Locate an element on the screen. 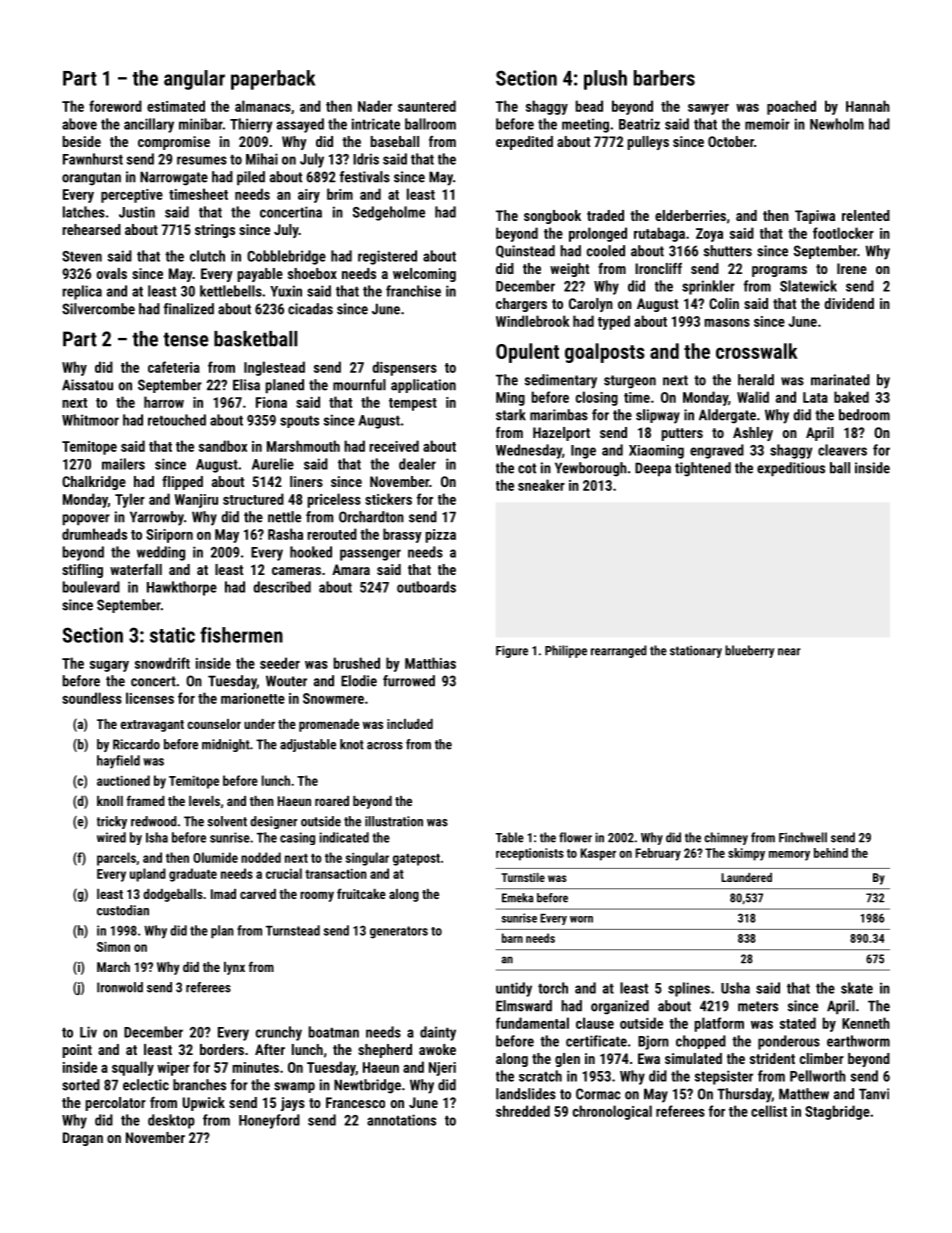  barbers is located at coordinates (664, 78).
